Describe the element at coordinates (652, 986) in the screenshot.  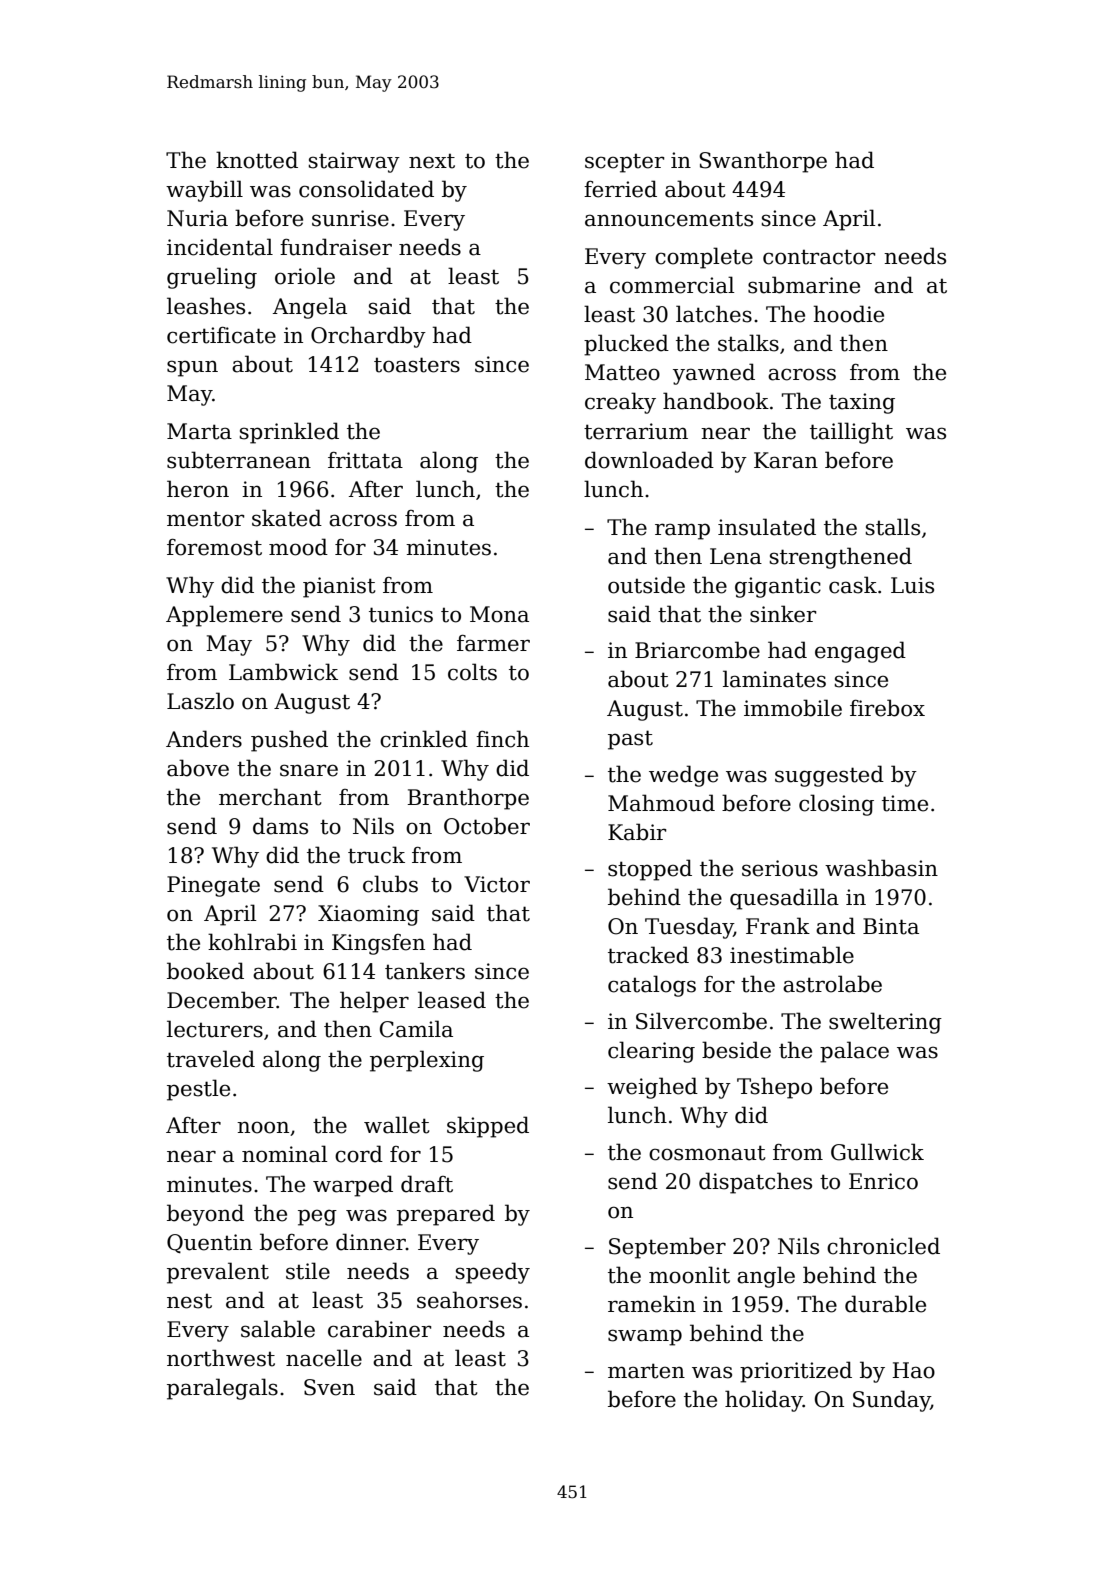
I see `catalogs` at that location.
